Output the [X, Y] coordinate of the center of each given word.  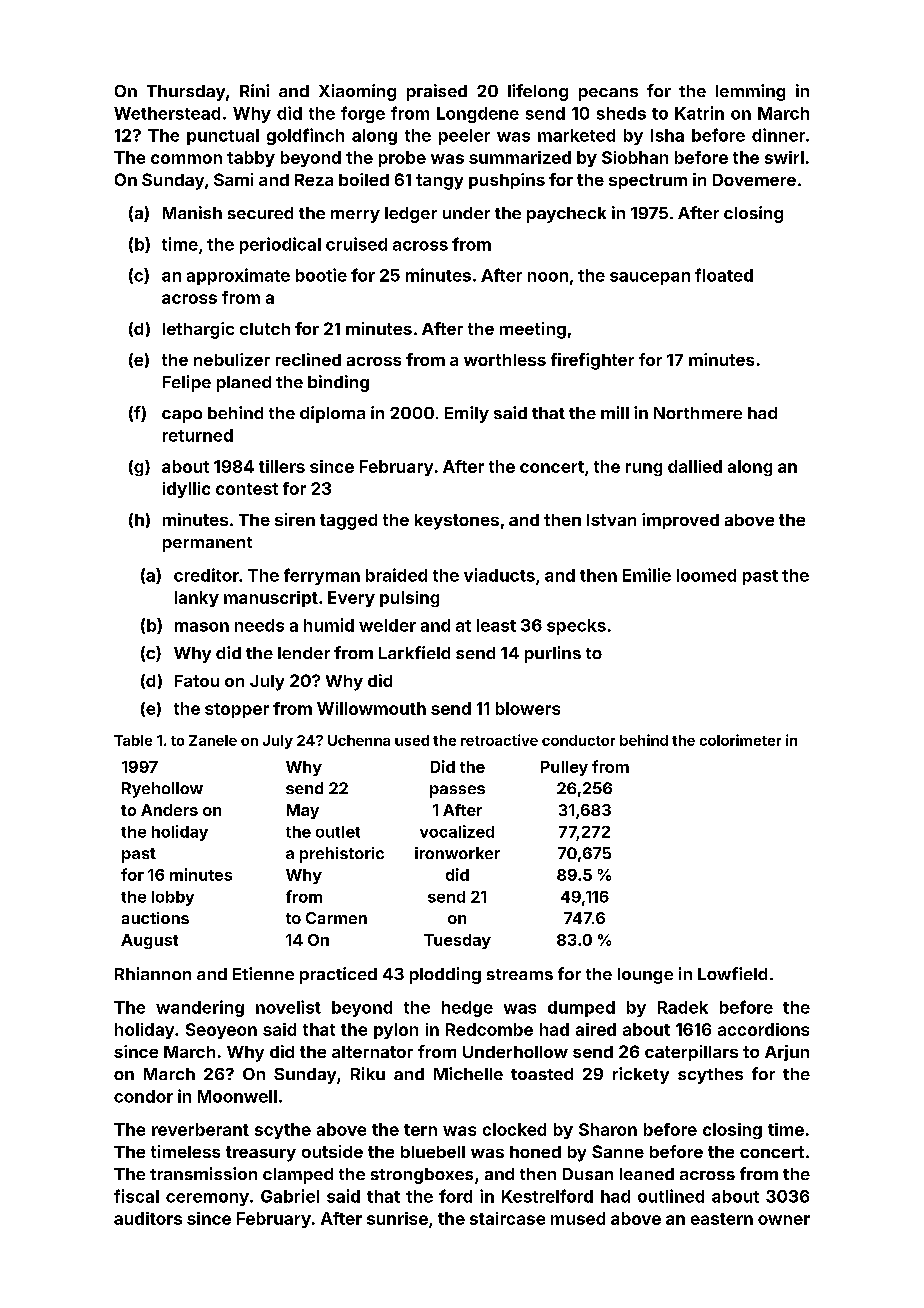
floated [724, 275]
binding [338, 383]
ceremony [207, 1199]
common [186, 159]
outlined [671, 1196]
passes [457, 791]
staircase [507, 1218]
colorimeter [740, 740]
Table [133, 740]
